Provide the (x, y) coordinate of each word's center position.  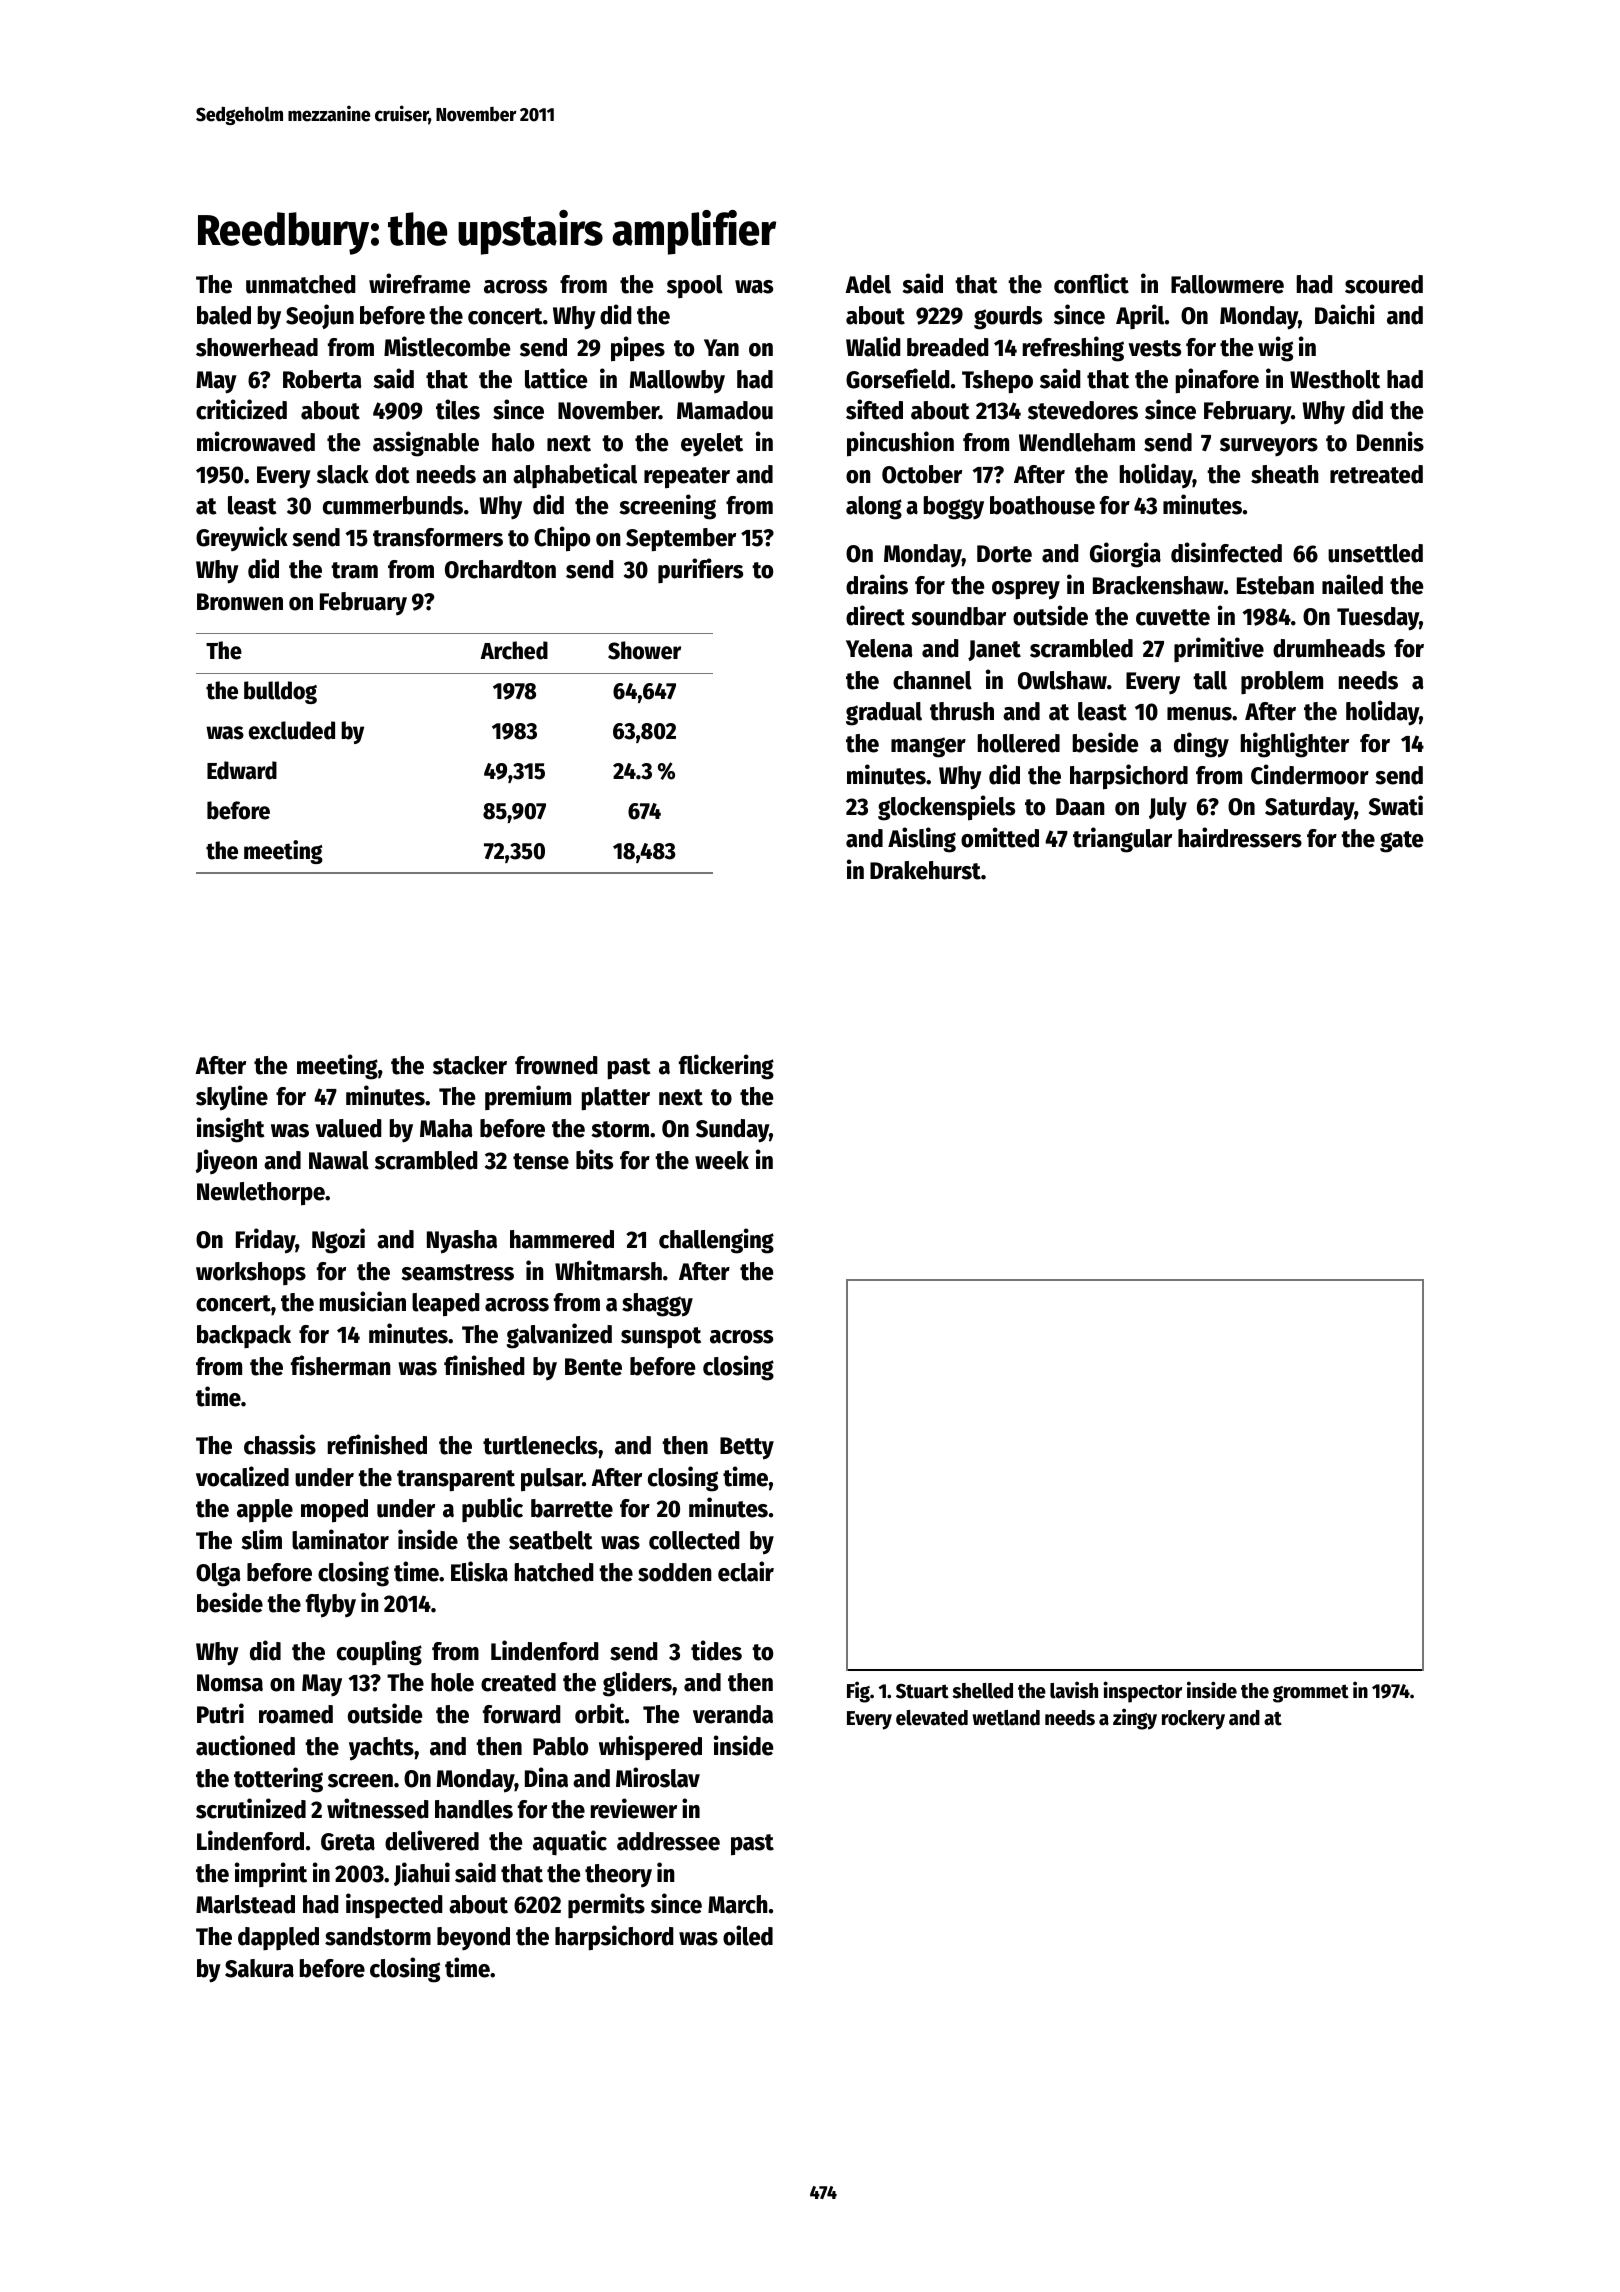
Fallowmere (1227, 284)
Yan (721, 348)
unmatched (301, 284)
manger (928, 747)
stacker (470, 1065)
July (1168, 809)
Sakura (259, 1968)
